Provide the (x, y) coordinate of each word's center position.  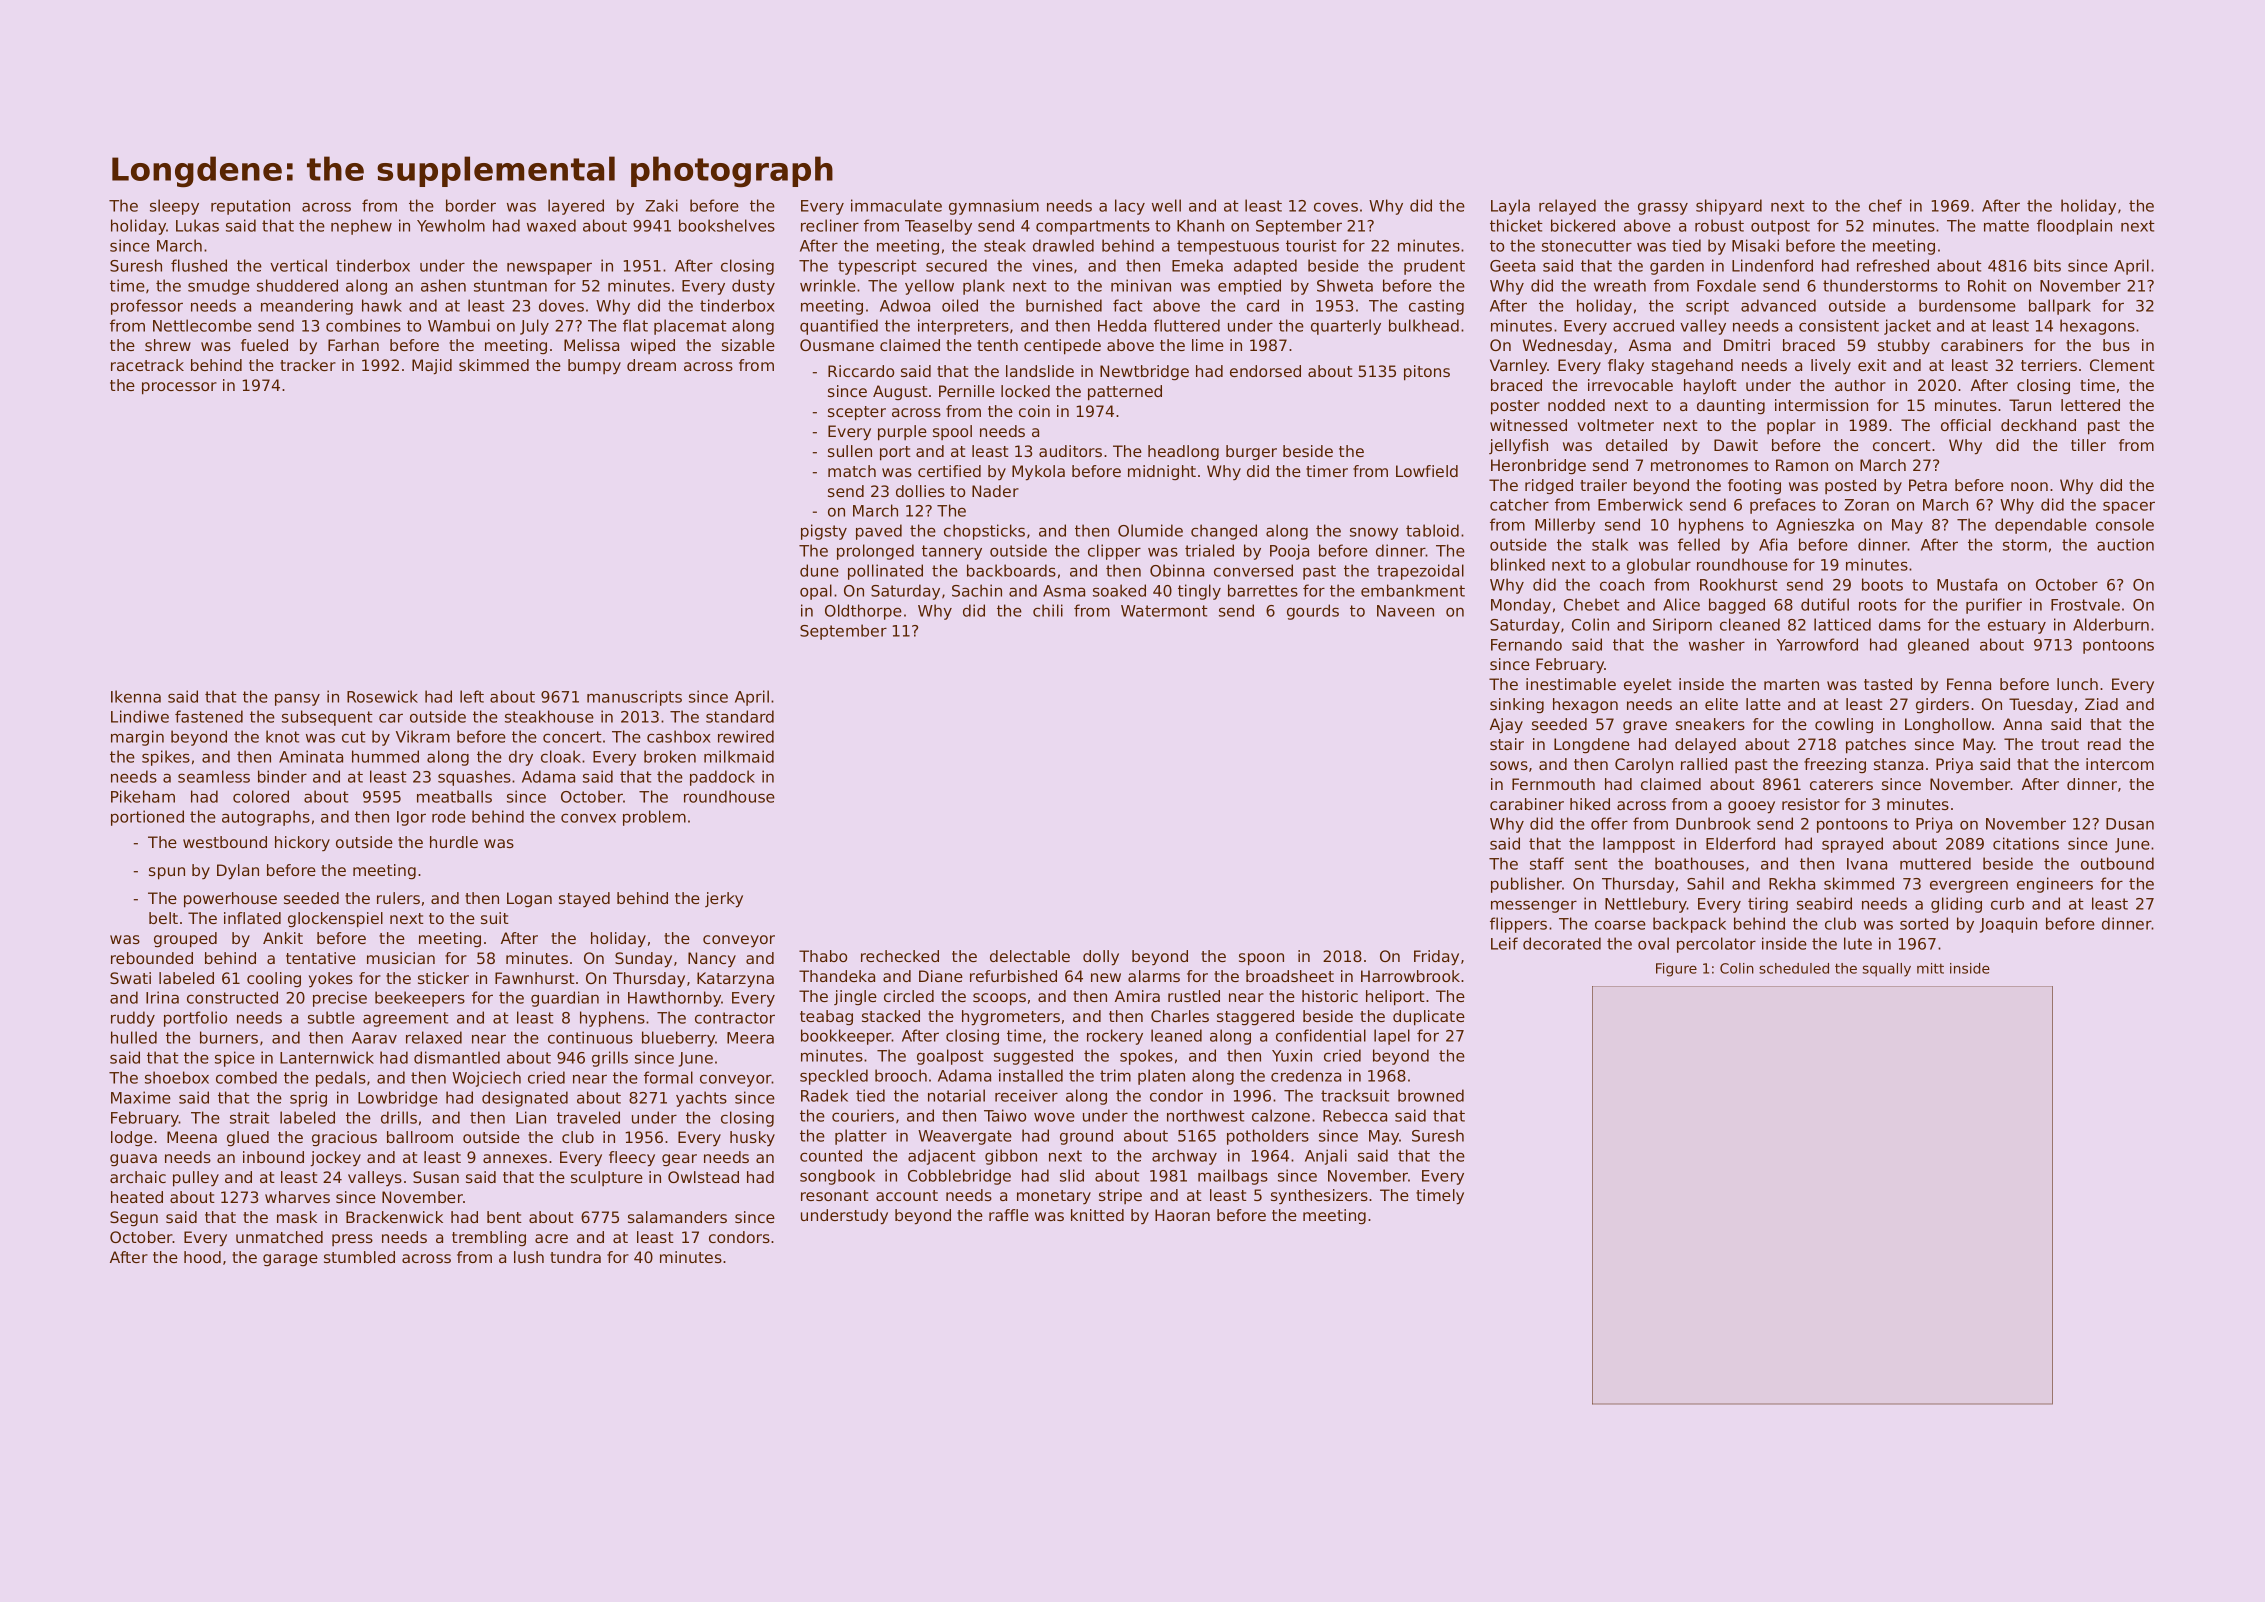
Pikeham (143, 796)
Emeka (1197, 265)
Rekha (1792, 883)
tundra (575, 1257)
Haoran (1182, 1215)
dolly (1101, 958)
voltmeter (1615, 425)
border (471, 205)
